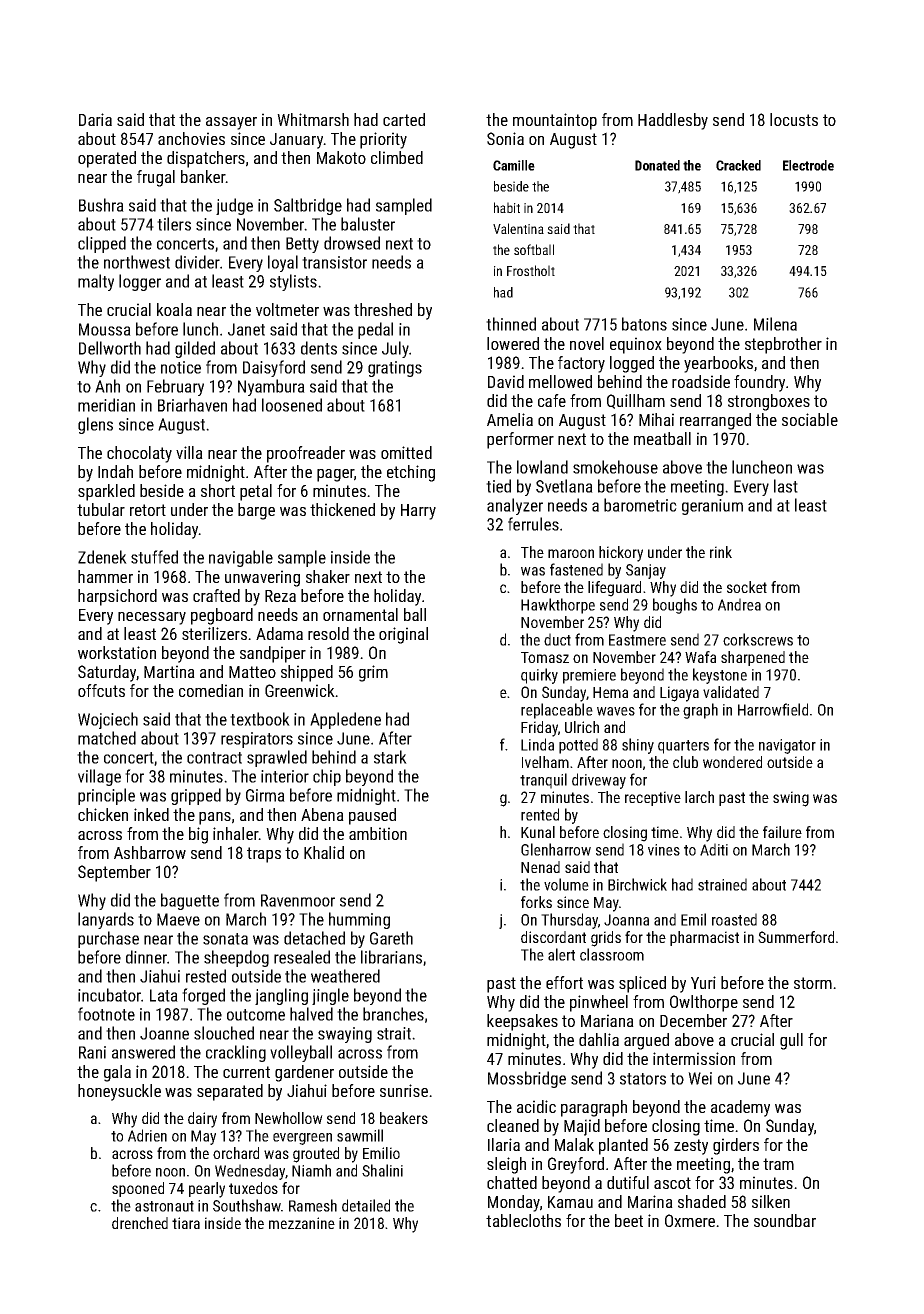 The image size is (924, 1314). I want to click on drenched, so click(140, 1223).
